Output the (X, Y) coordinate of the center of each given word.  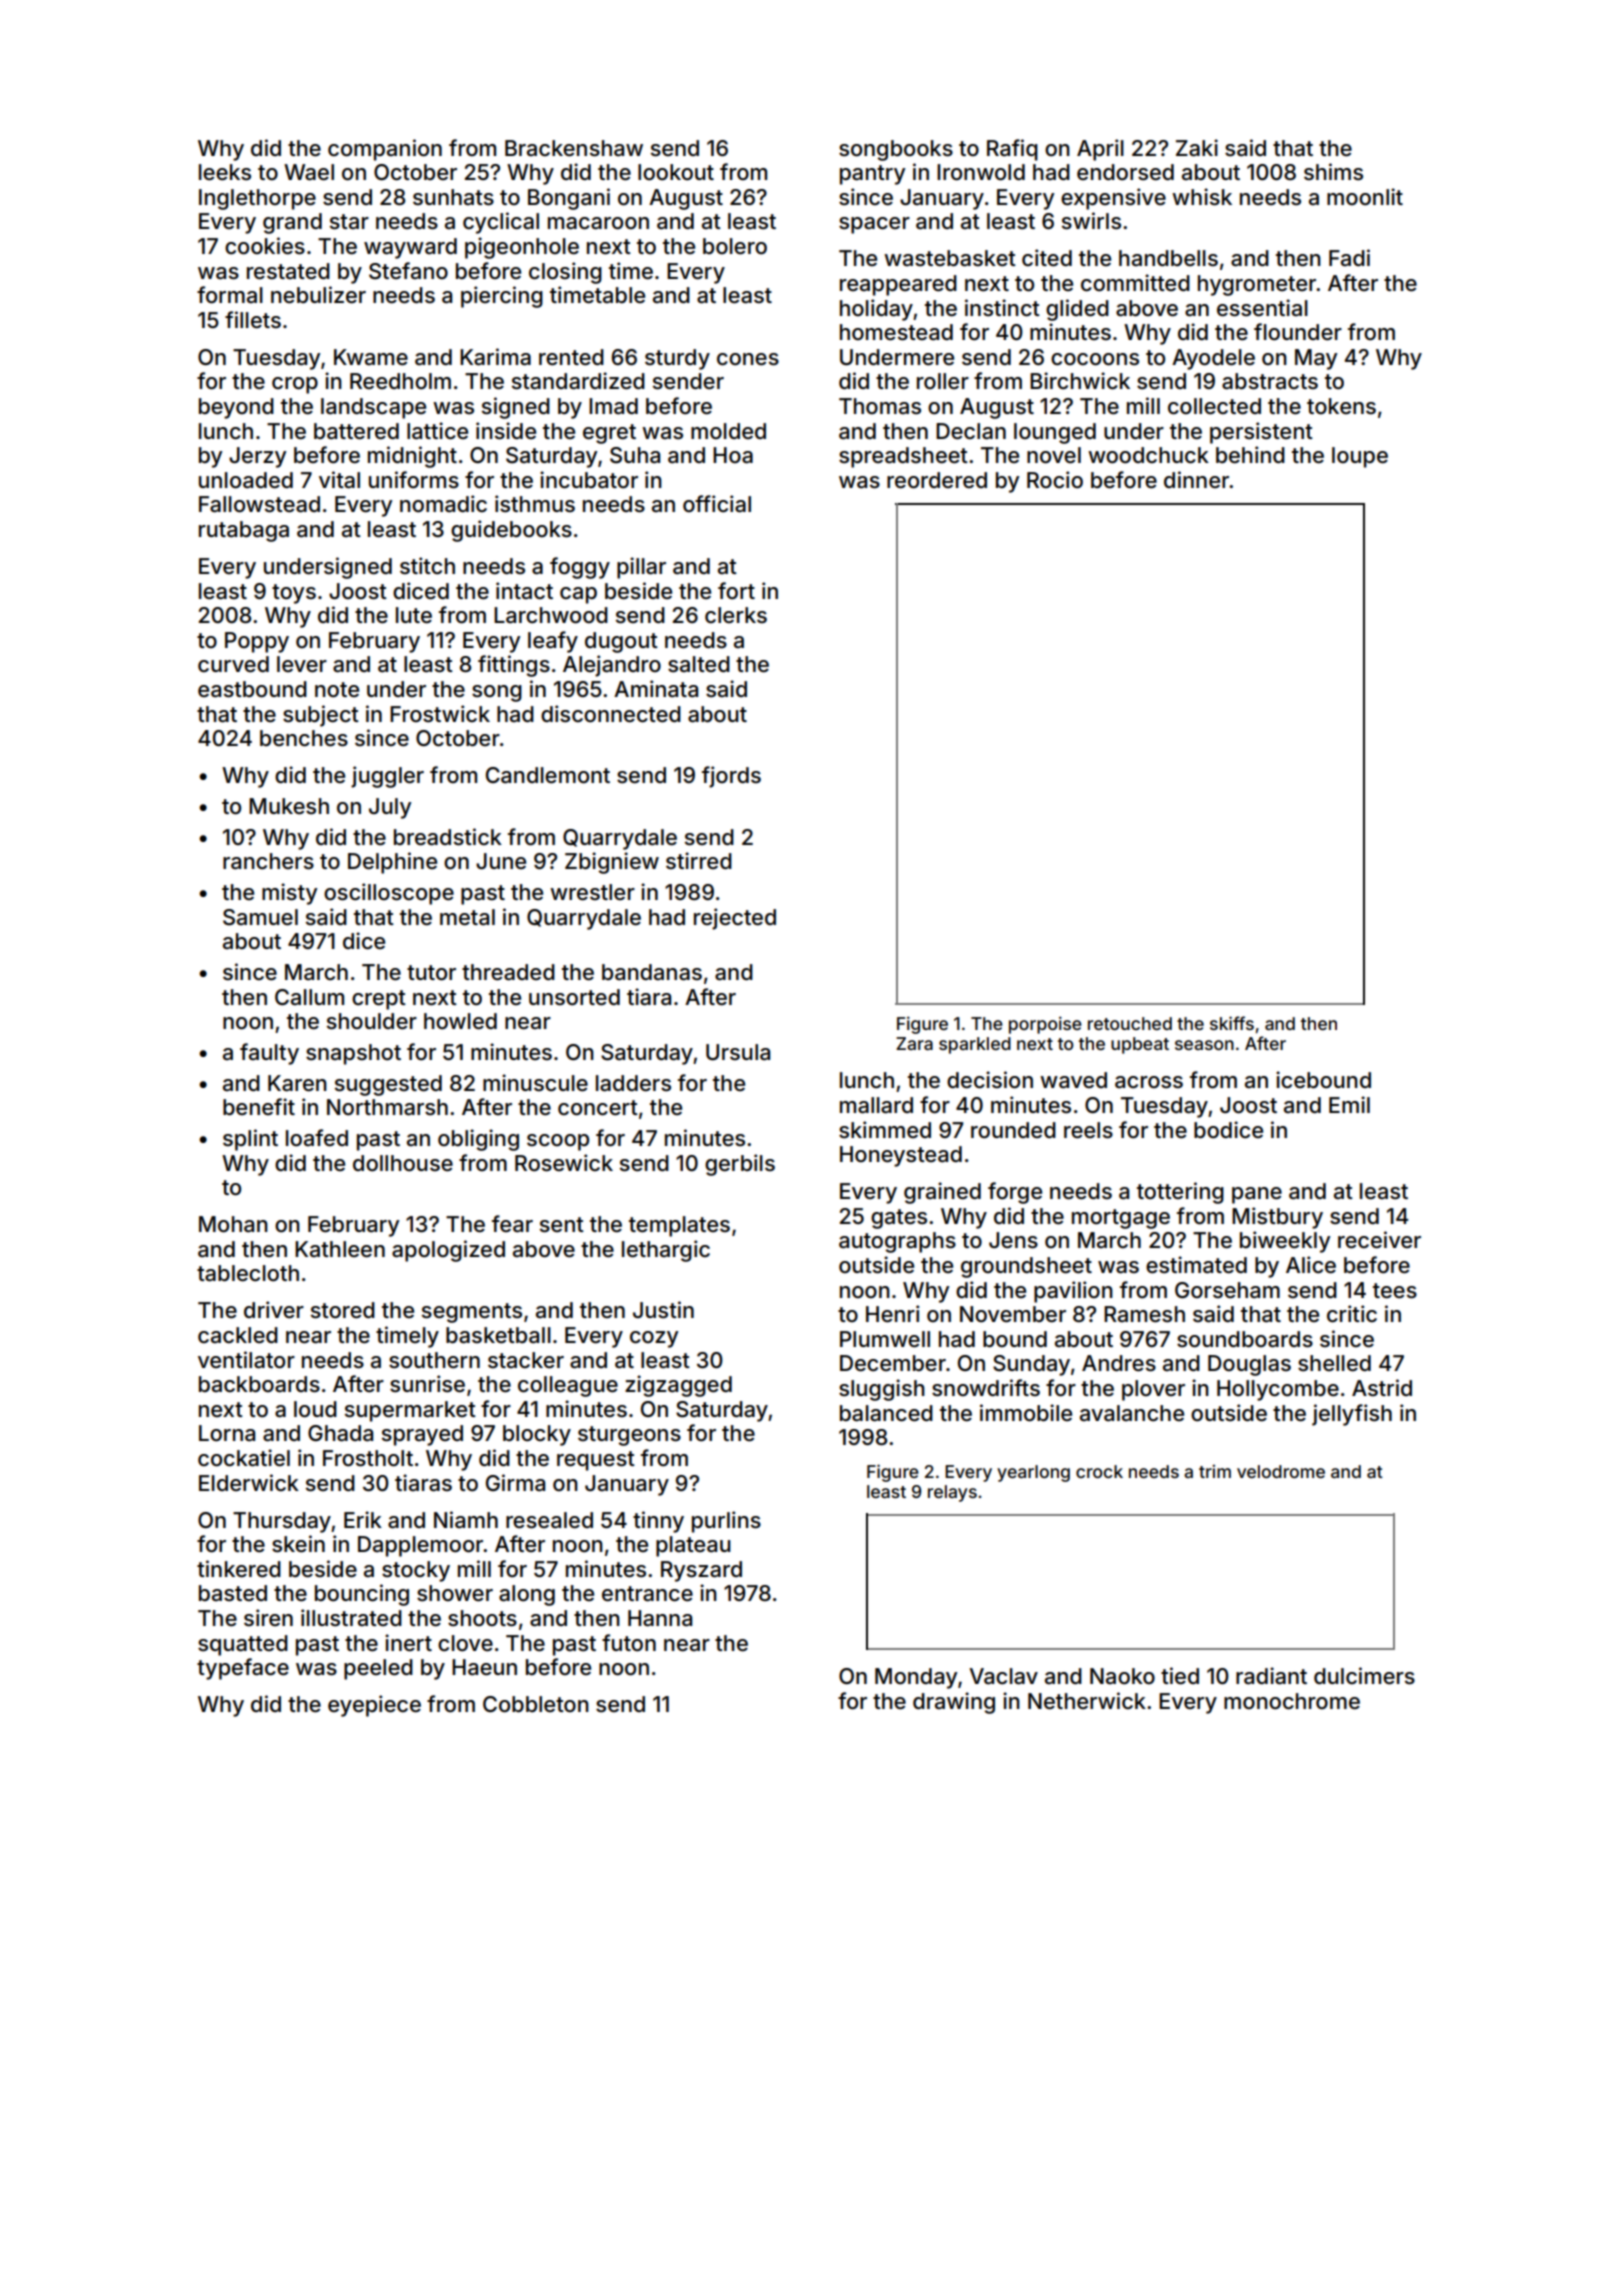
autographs (897, 1242)
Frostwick (440, 714)
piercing (502, 297)
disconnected (611, 714)
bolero (735, 246)
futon (629, 1643)
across (1149, 1082)
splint (250, 1140)
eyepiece (374, 1706)
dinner (1197, 479)
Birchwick (1080, 381)
